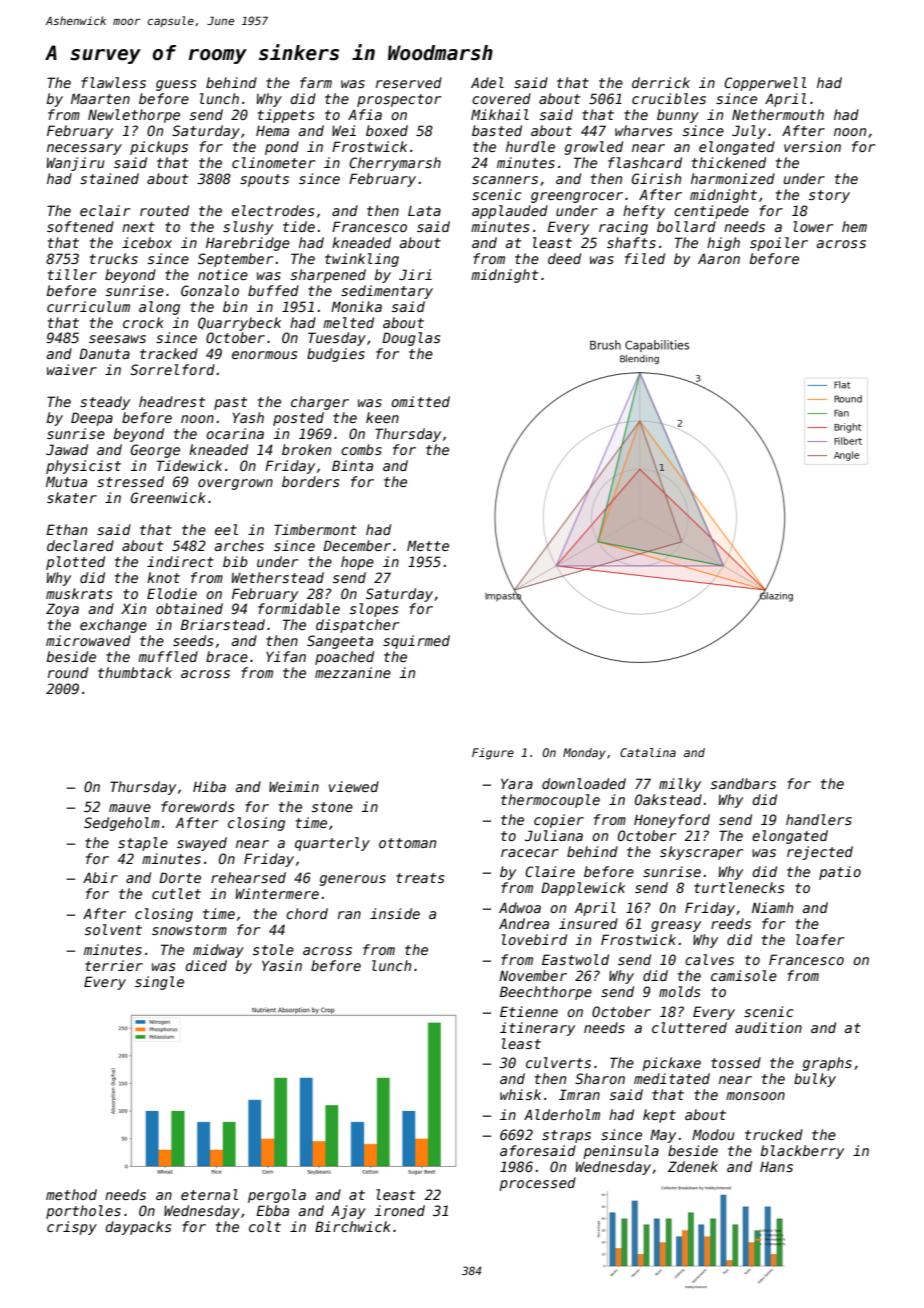  I want to click on Yara, so click(517, 783).
